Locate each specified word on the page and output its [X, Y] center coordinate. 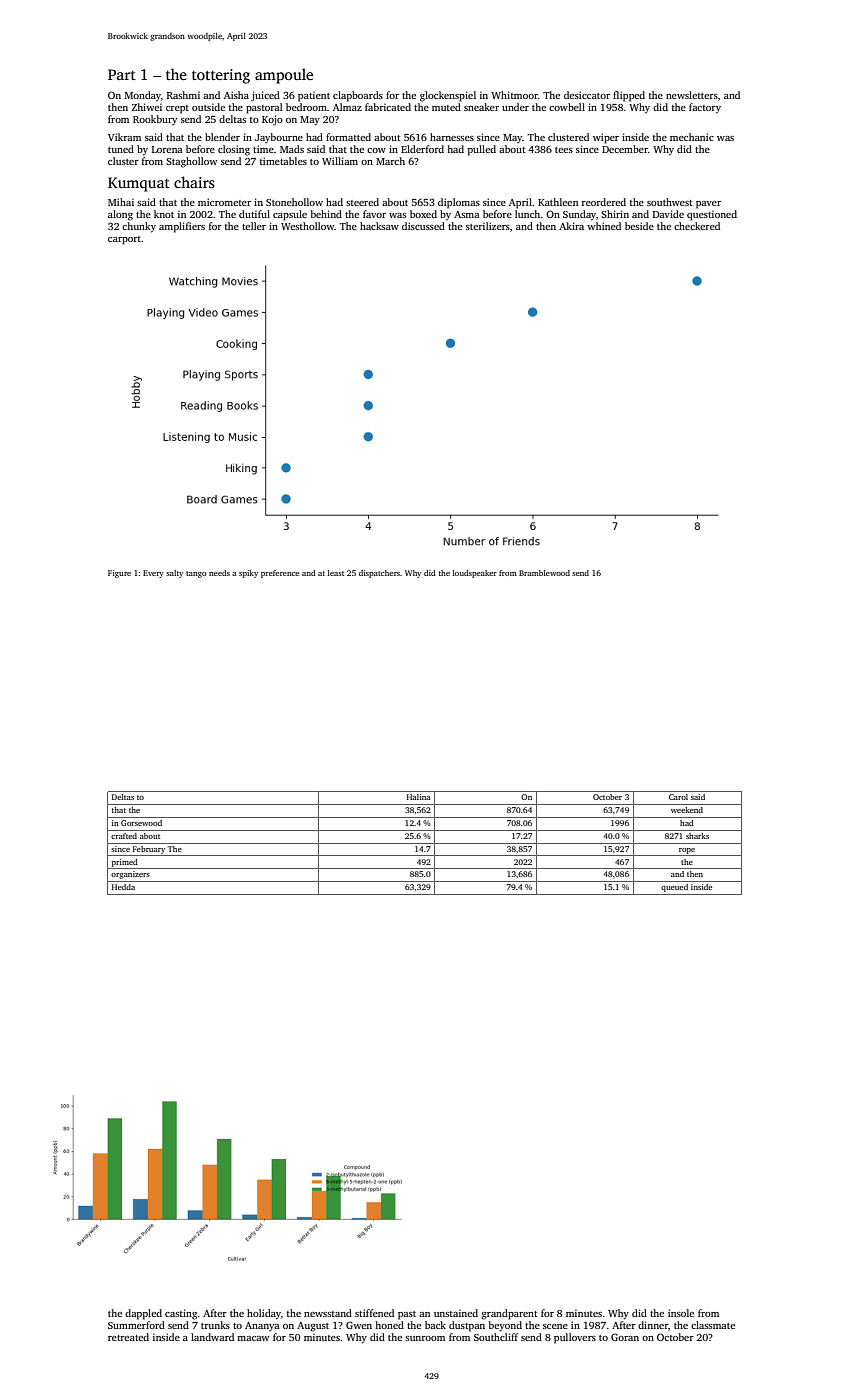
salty [174, 574]
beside [639, 226]
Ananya [262, 1326]
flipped [629, 96]
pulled [482, 150]
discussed [423, 226]
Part [122, 74]
